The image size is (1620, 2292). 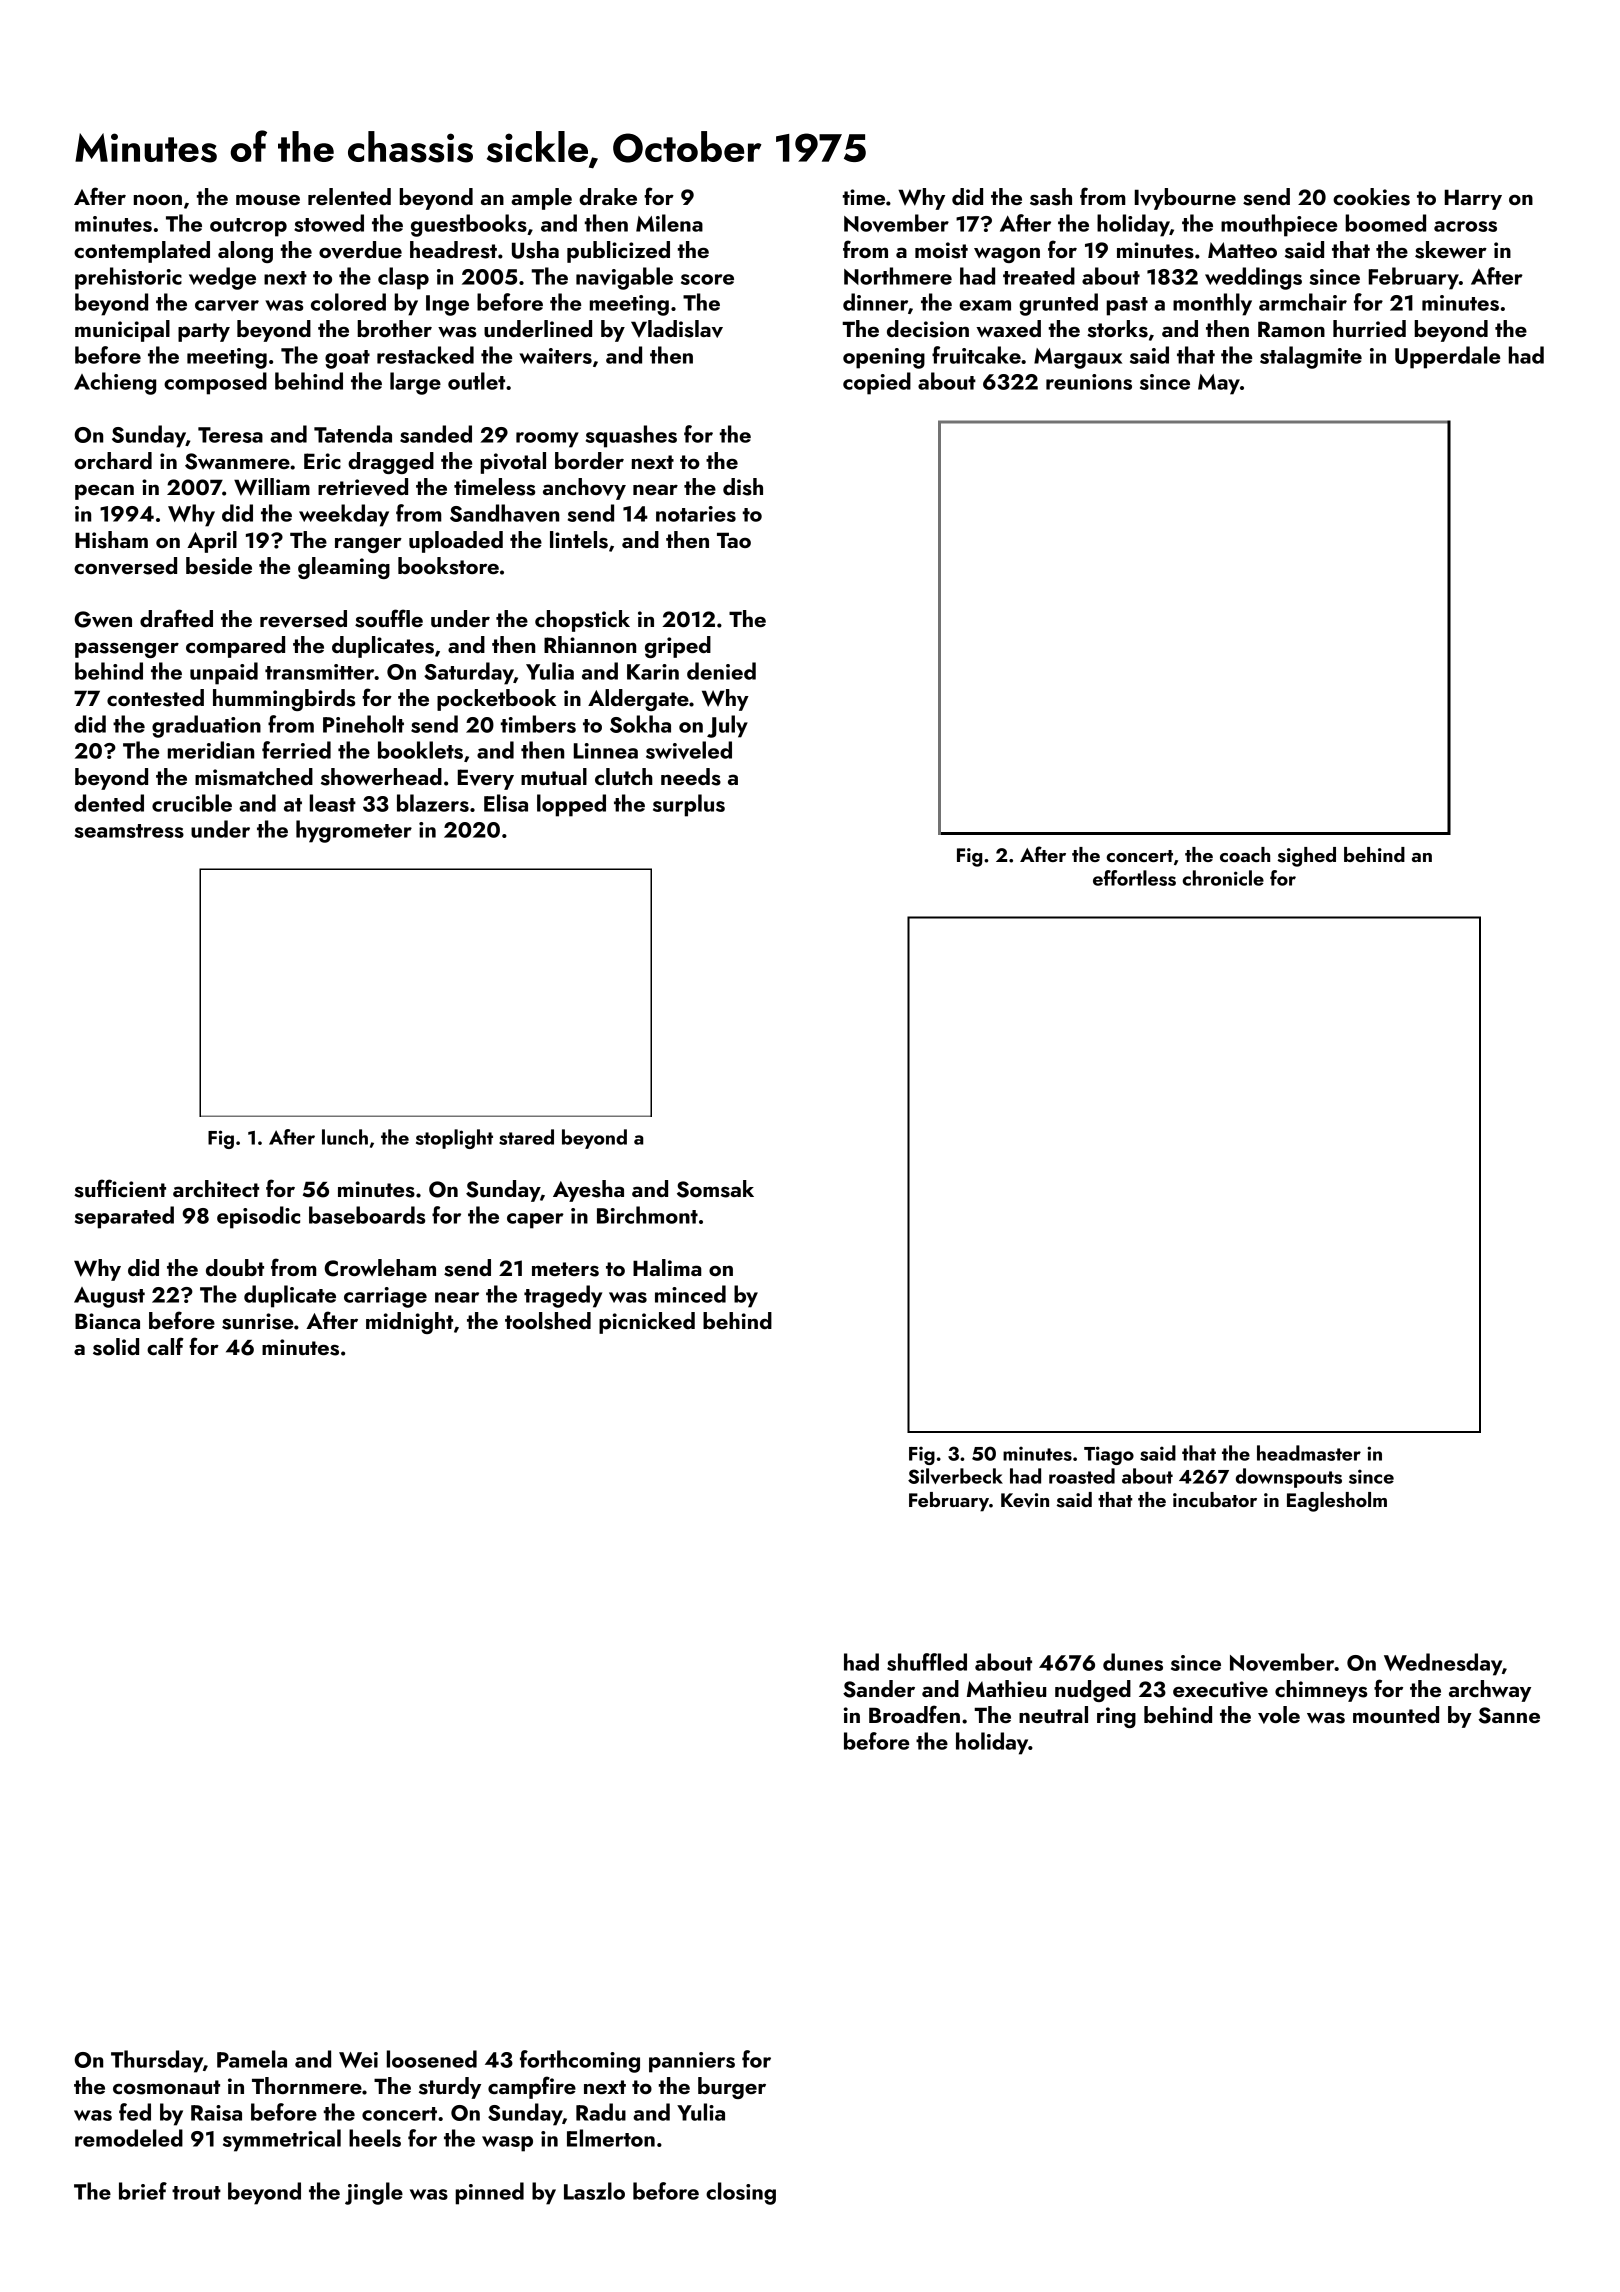 I want to click on solid, so click(x=116, y=1347).
